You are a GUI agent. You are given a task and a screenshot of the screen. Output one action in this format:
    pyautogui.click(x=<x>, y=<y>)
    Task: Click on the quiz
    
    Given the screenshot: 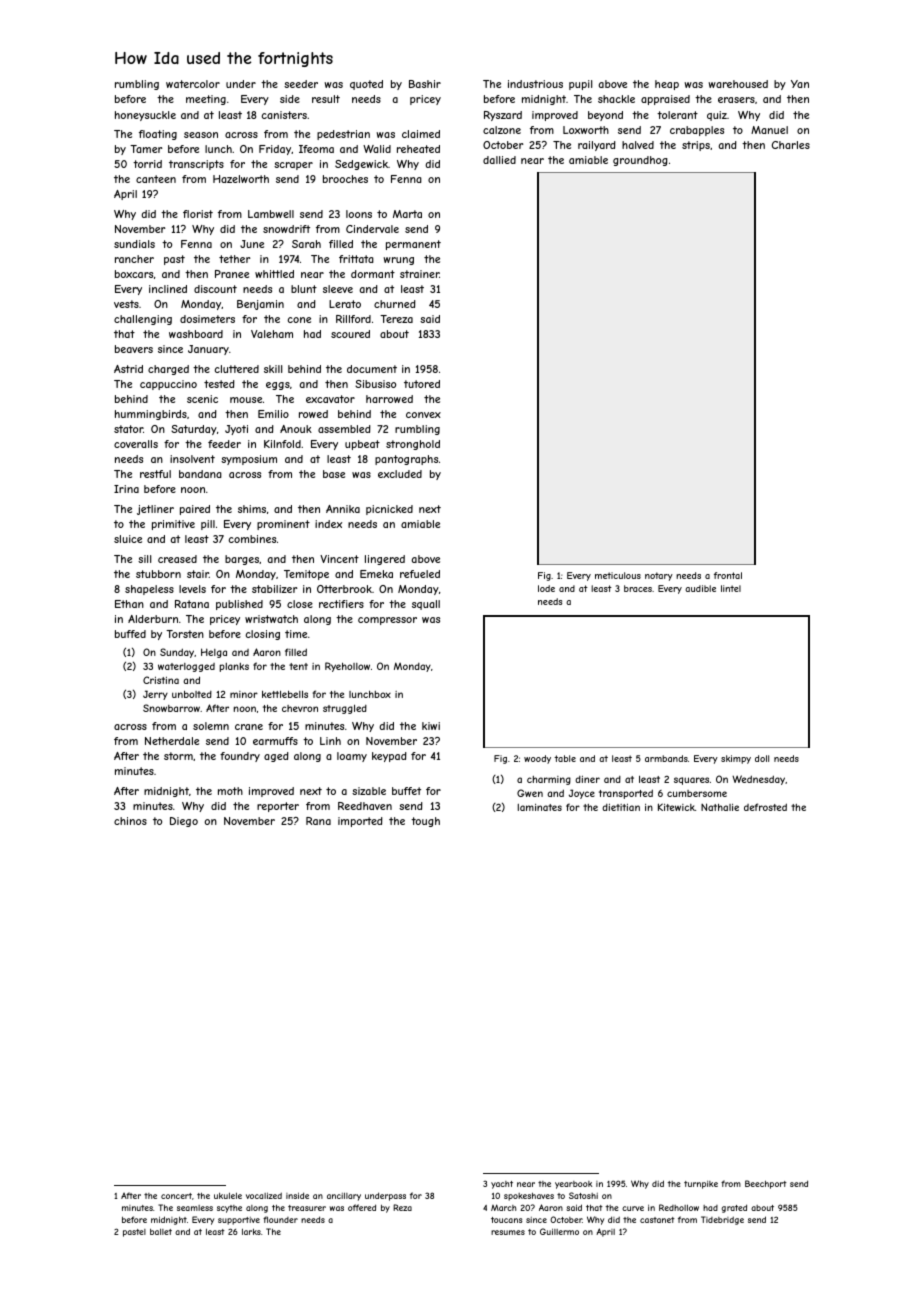 What is the action you would take?
    pyautogui.click(x=717, y=116)
